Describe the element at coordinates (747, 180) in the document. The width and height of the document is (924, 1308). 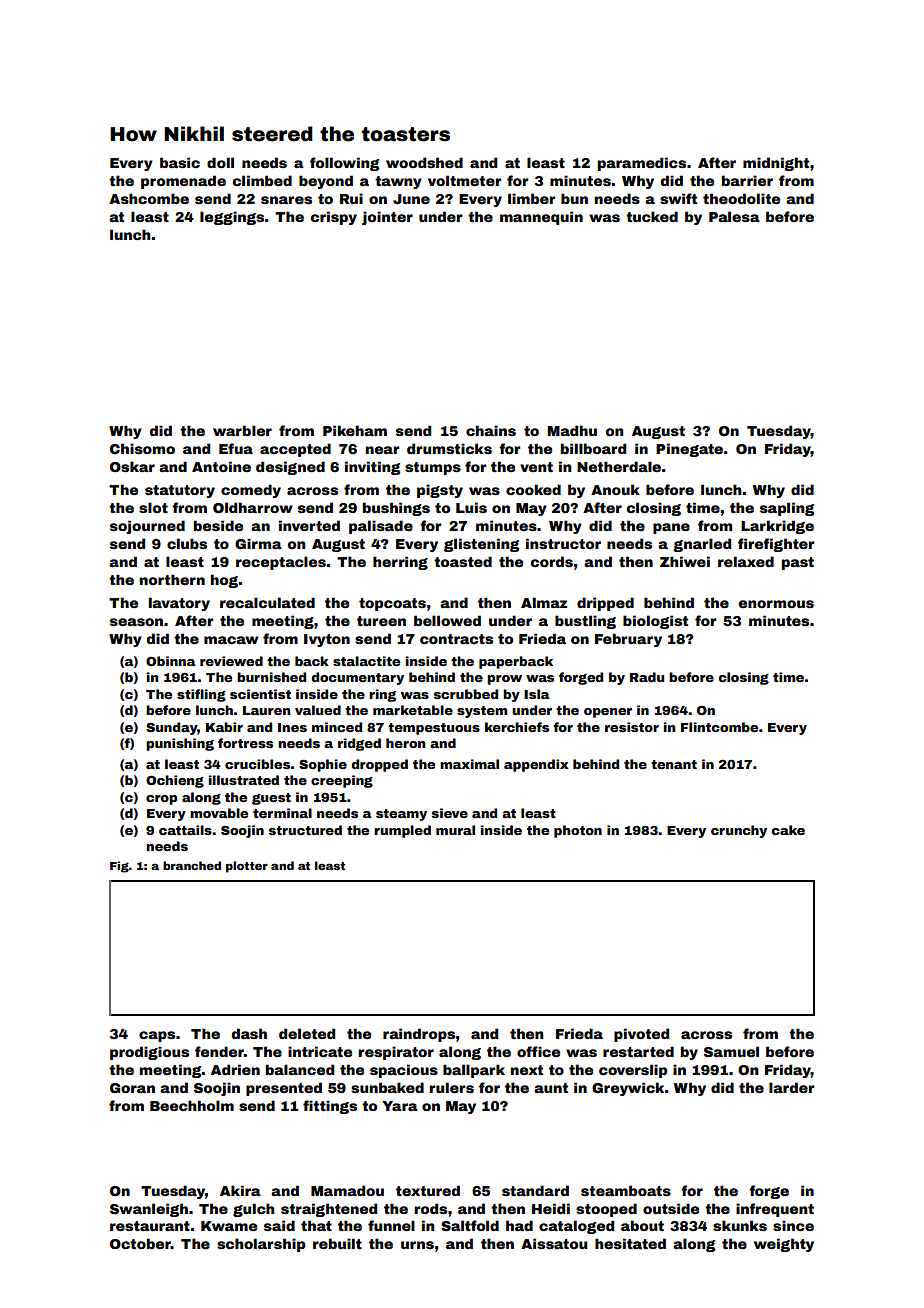
I see `barrier` at that location.
